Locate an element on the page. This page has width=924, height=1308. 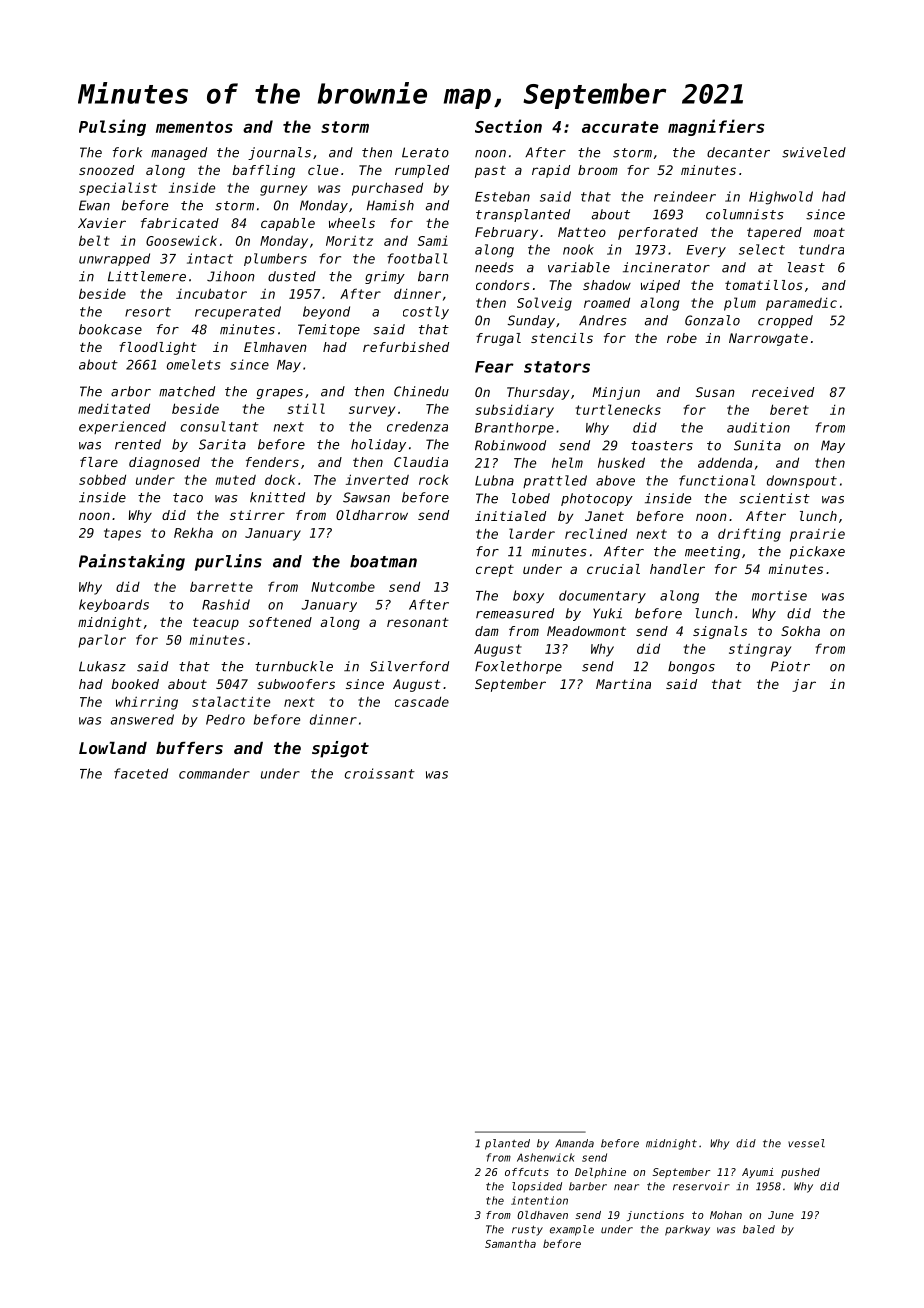
Ashenwick is located at coordinates (546, 1157).
